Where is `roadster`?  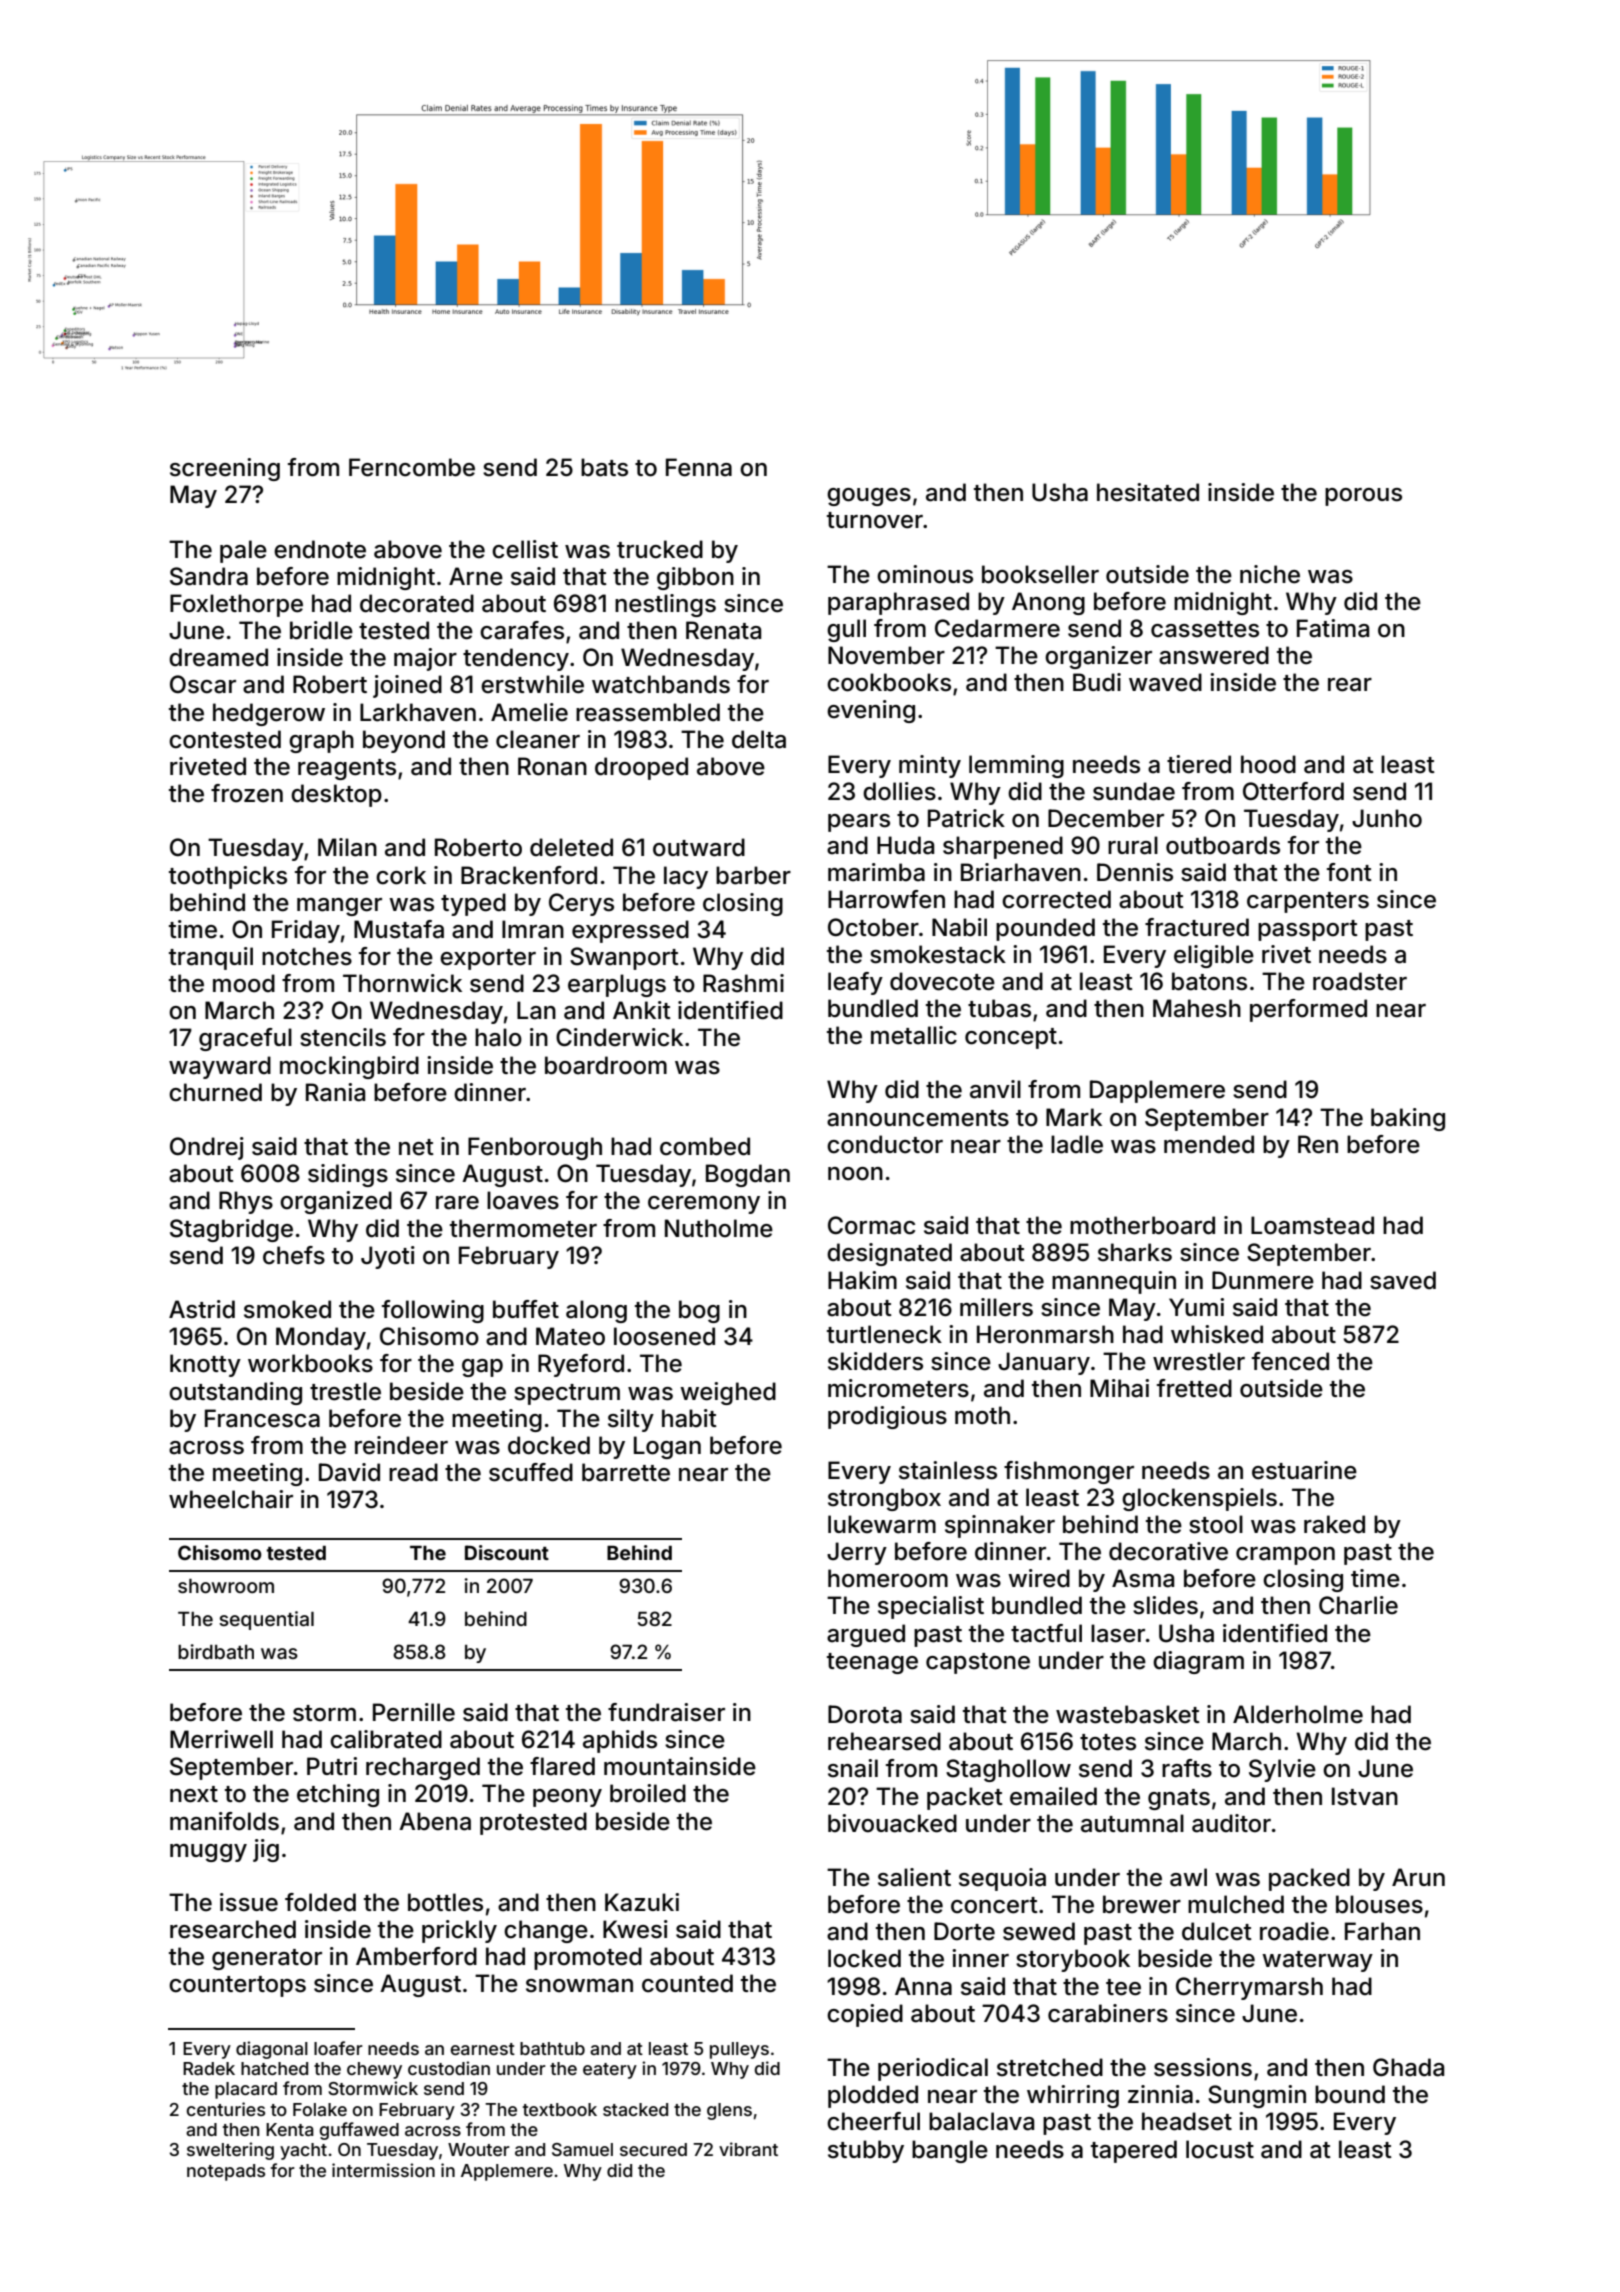
roadster is located at coordinates (1360, 981).
